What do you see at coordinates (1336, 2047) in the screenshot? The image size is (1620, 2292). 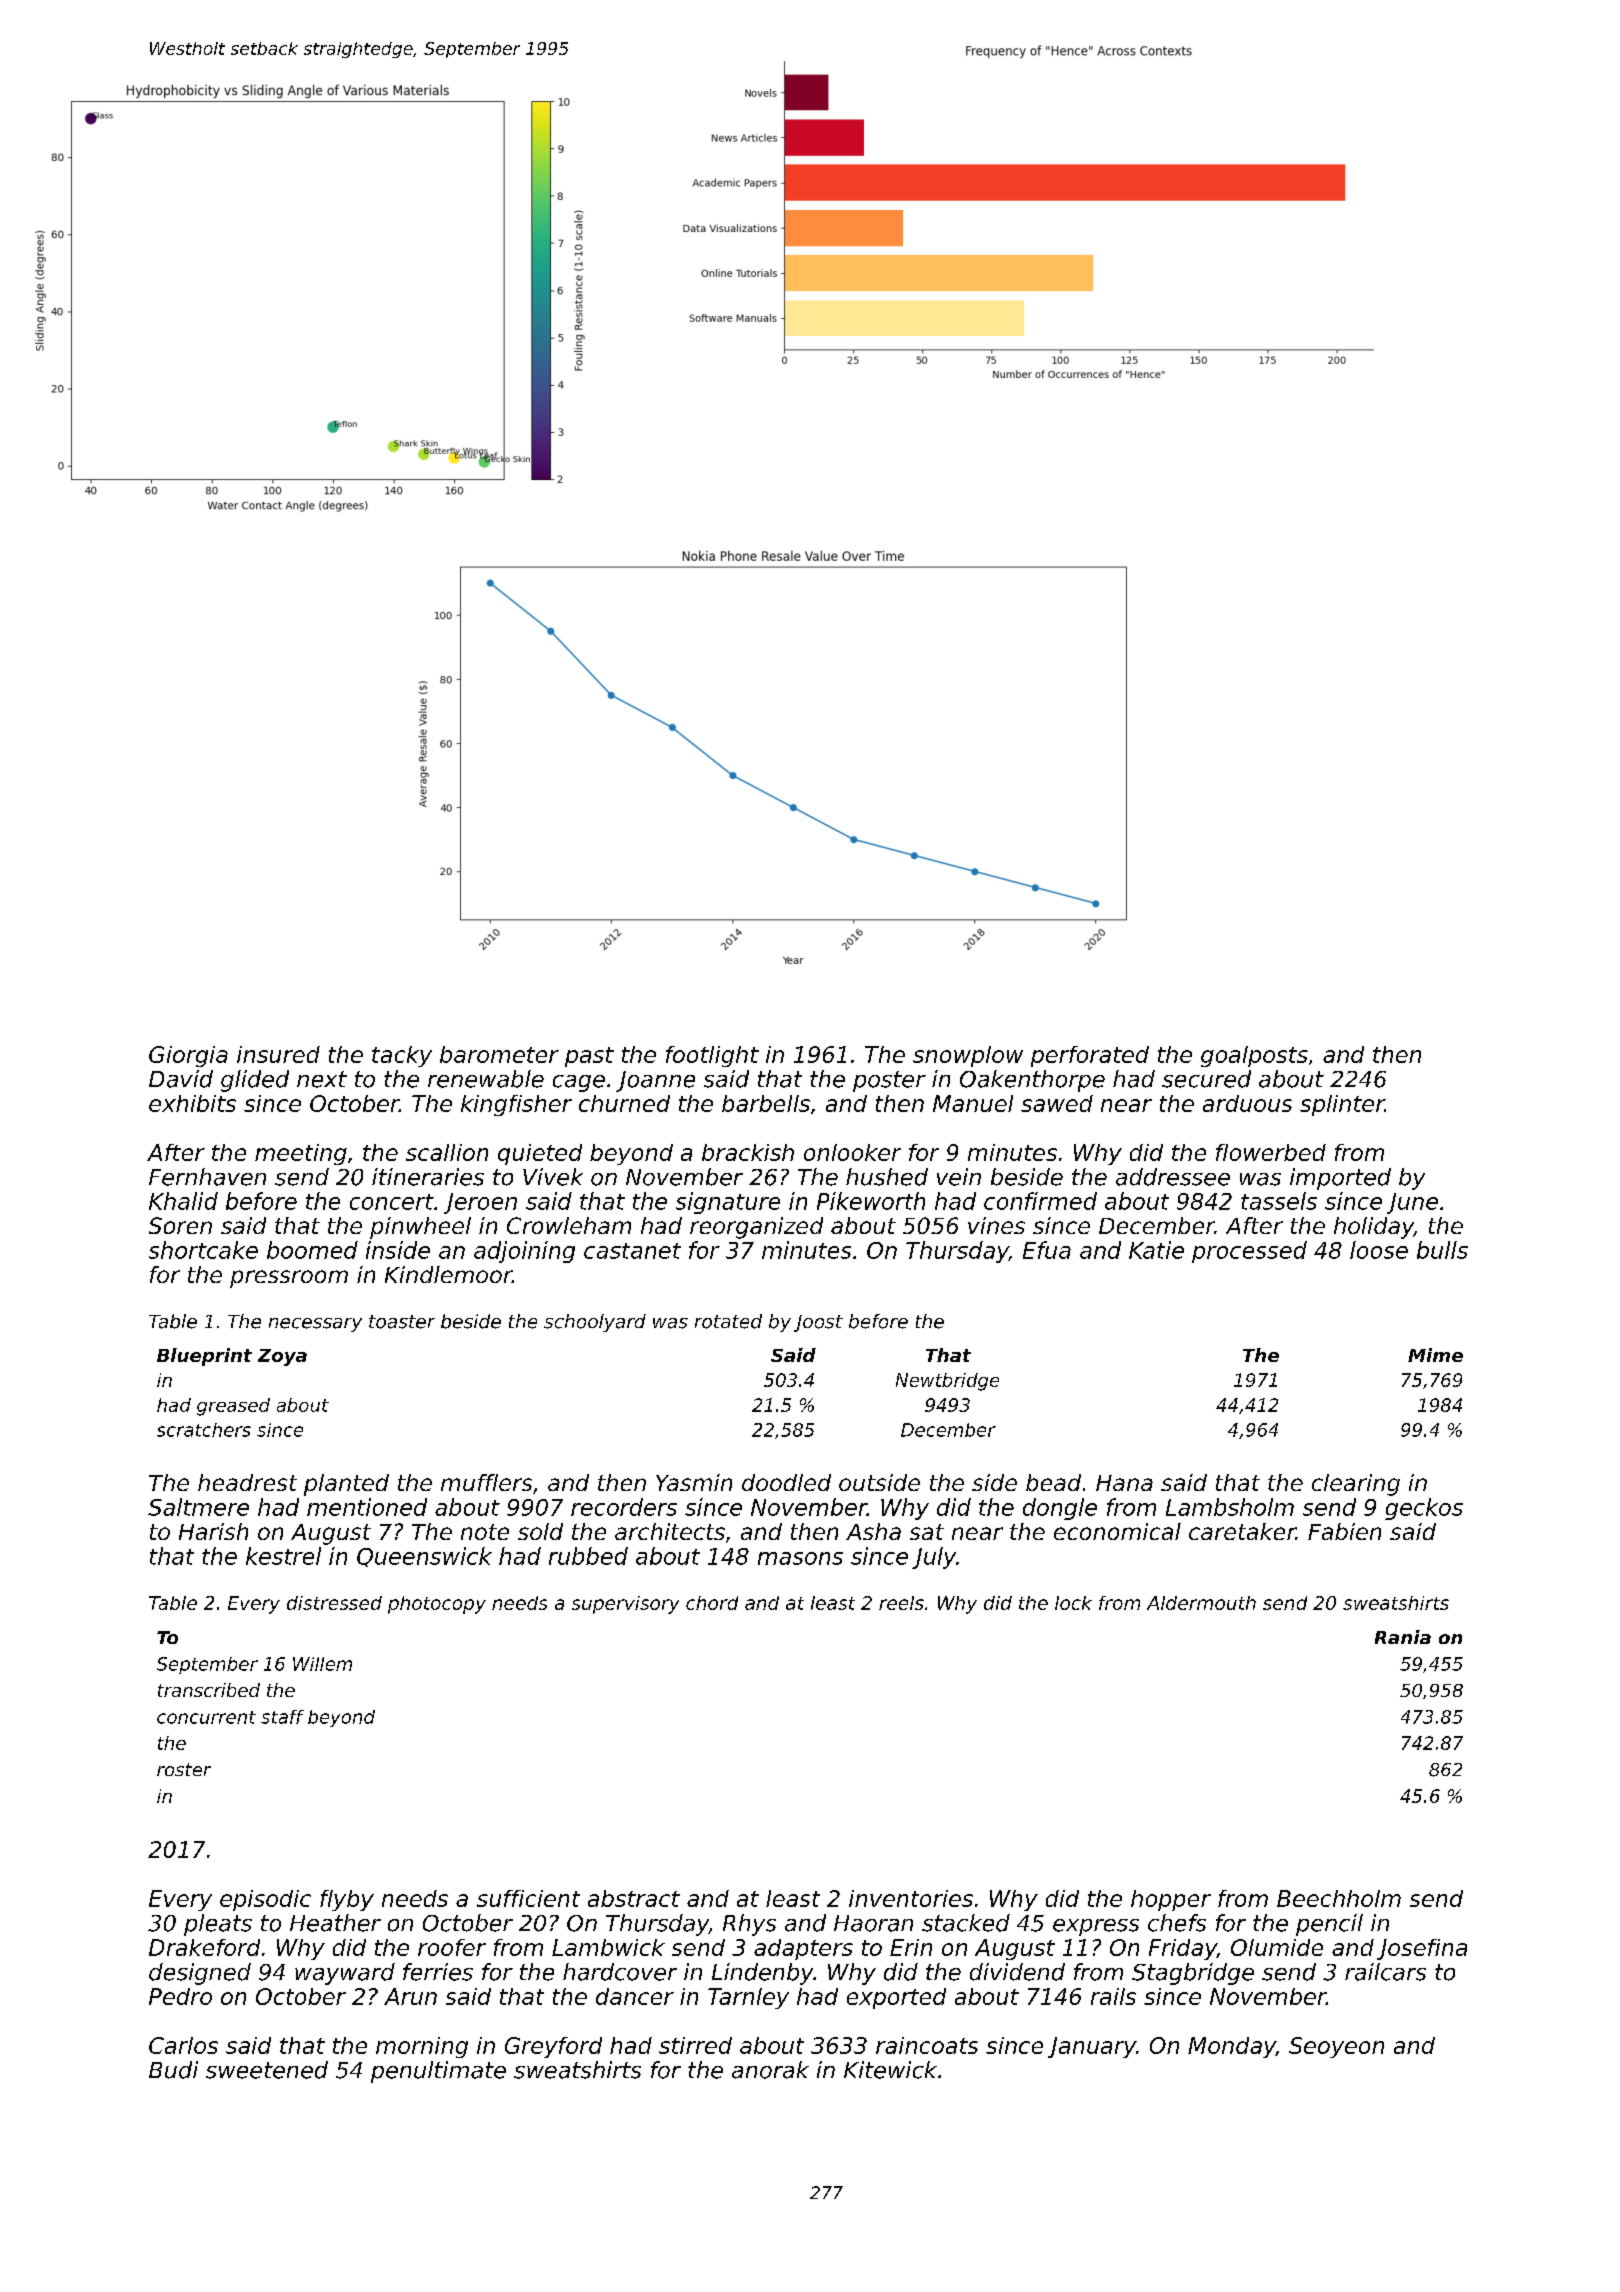 I see `Seoyeon` at bounding box center [1336, 2047].
